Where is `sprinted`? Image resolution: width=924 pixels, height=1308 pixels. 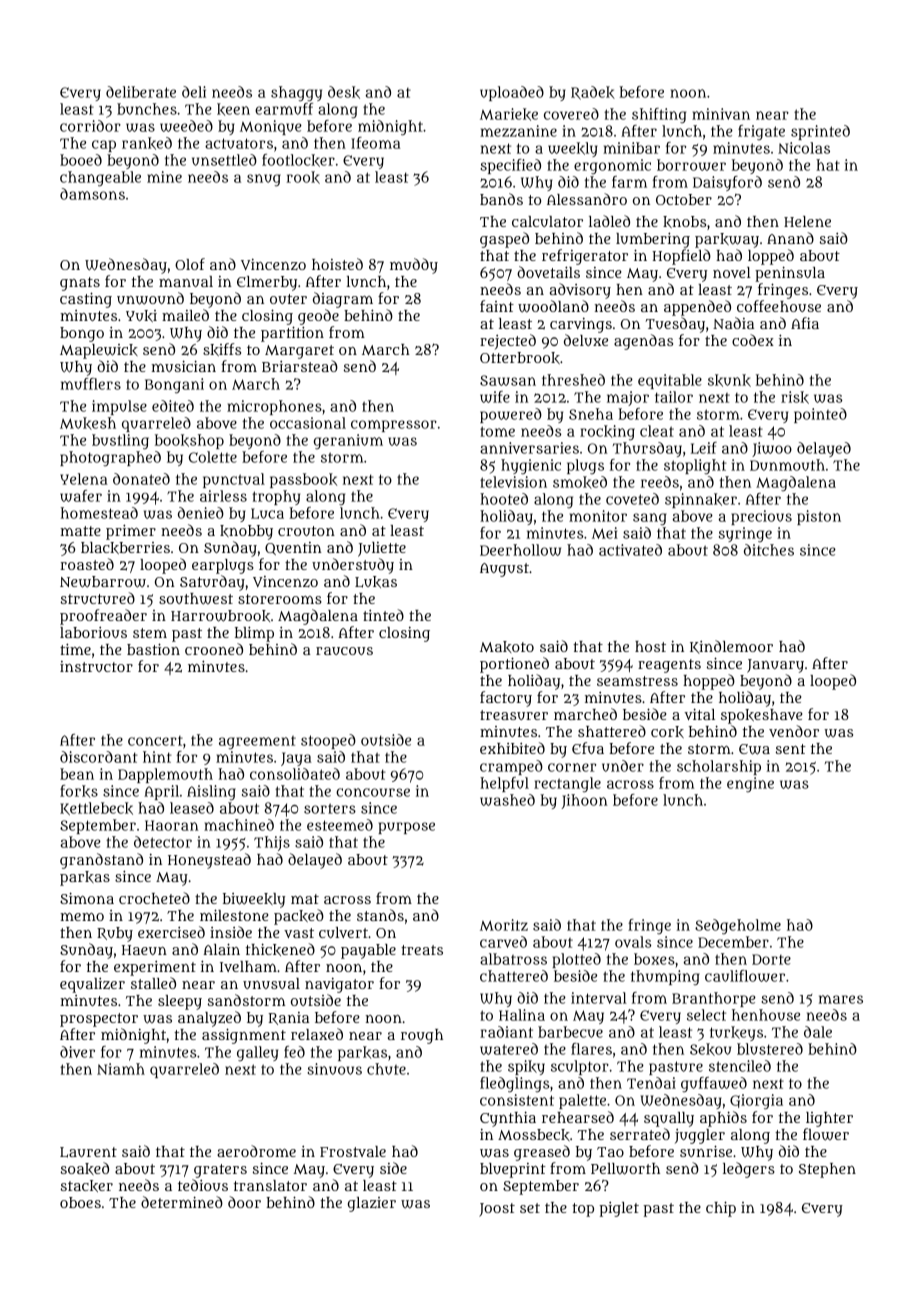 sprinted is located at coordinates (820, 132).
